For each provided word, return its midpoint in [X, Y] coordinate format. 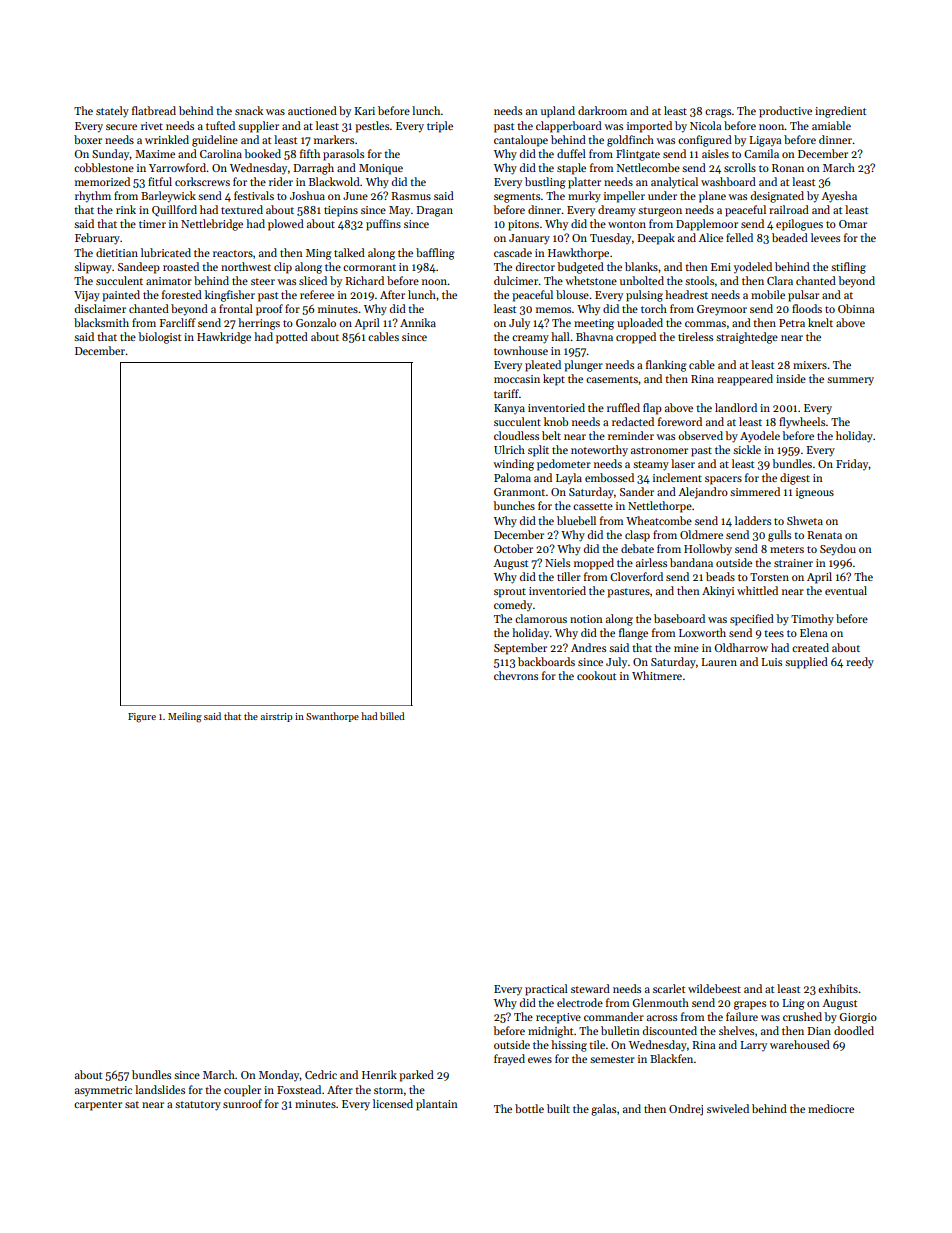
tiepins [341, 211]
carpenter [98, 1106]
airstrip [277, 717]
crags [718, 113]
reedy [860, 663]
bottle [529, 1108]
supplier [258, 127]
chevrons [516, 675]
